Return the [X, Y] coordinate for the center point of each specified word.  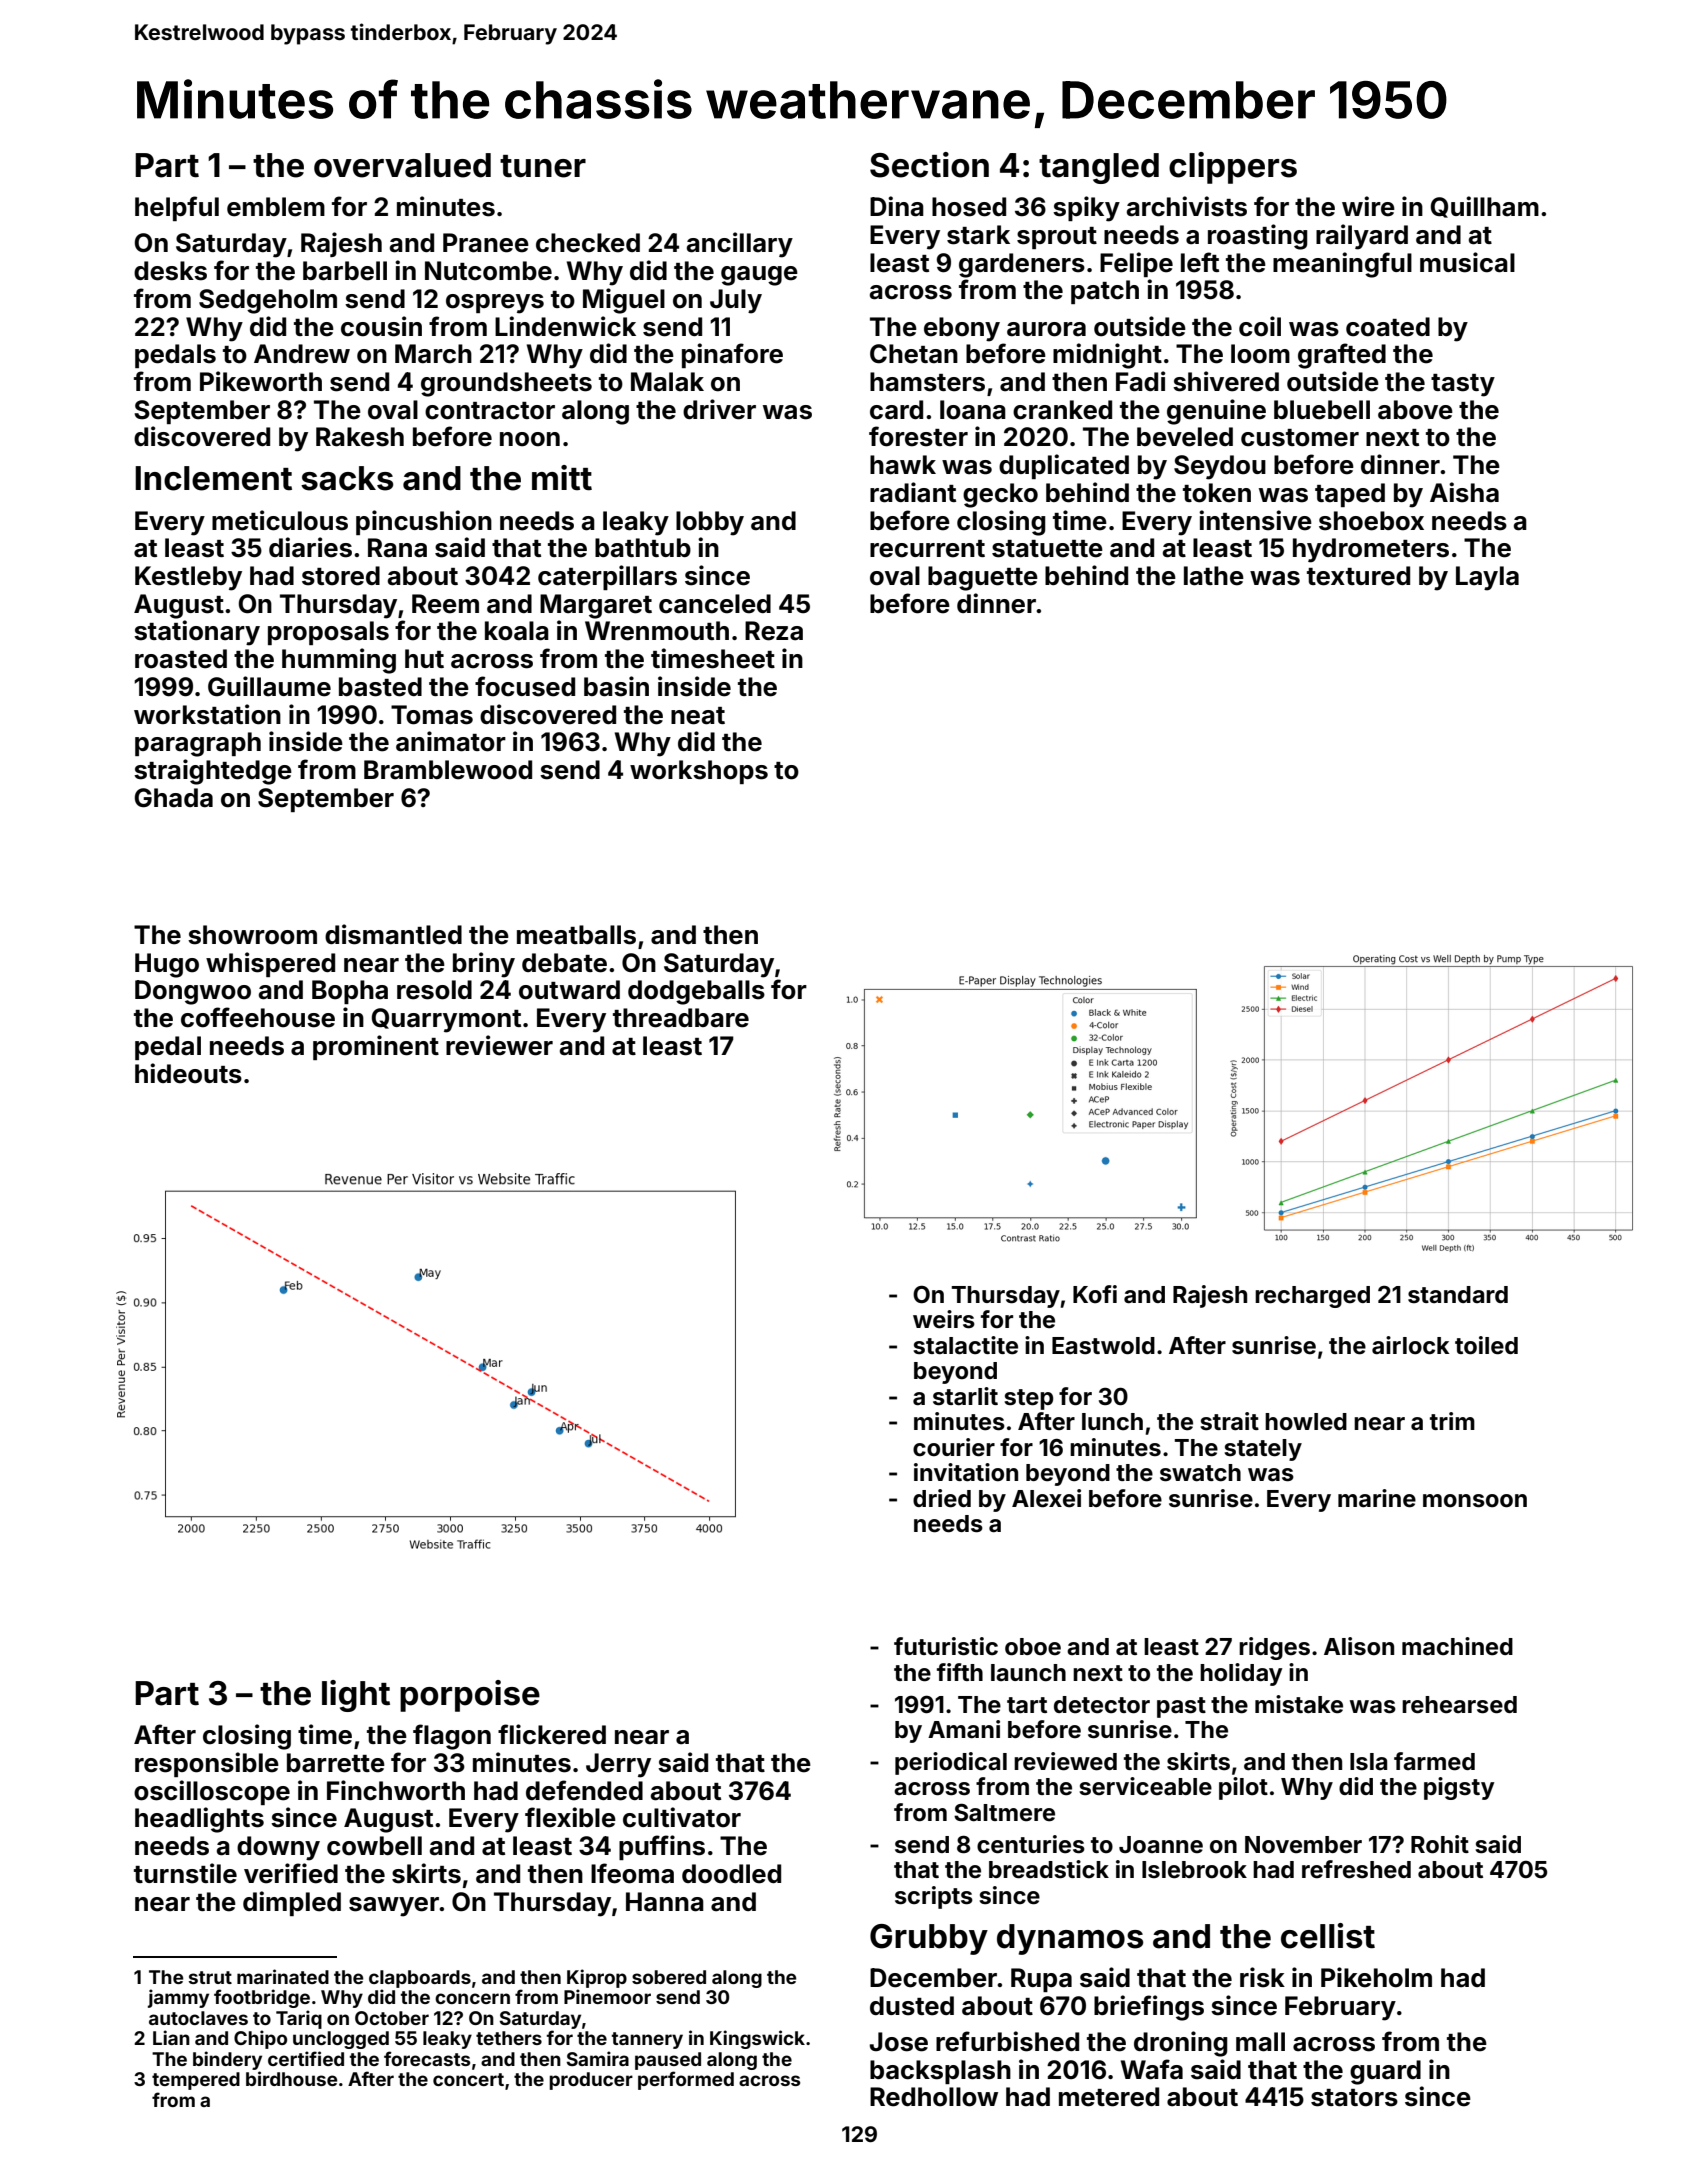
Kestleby [188, 578]
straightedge [213, 772]
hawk [903, 465]
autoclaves [198, 2018]
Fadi [1140, 381]
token [1217, 493]
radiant [913, 492]
